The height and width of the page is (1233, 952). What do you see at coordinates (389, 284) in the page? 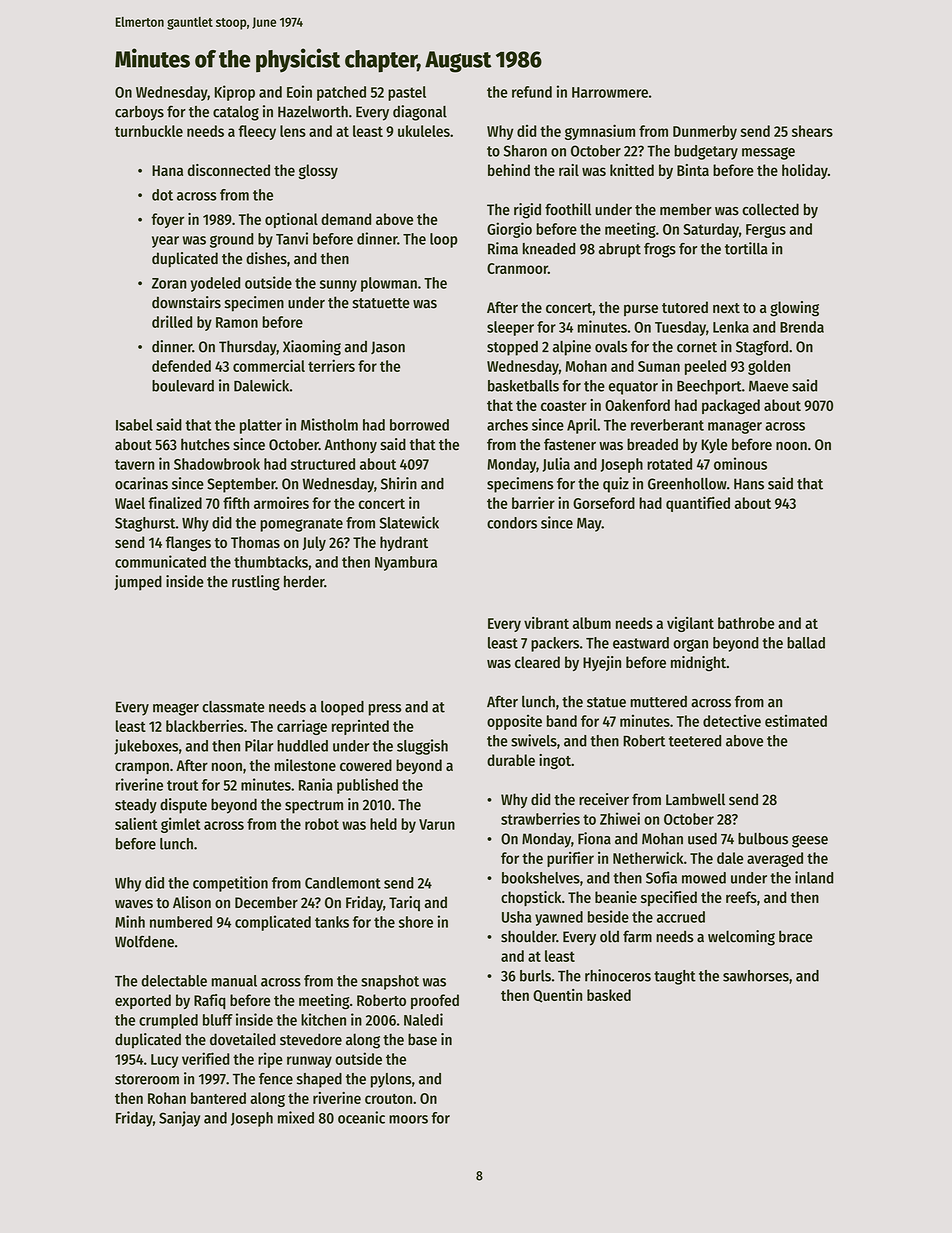
I see `plowman` at bounding box center [389, 284].
